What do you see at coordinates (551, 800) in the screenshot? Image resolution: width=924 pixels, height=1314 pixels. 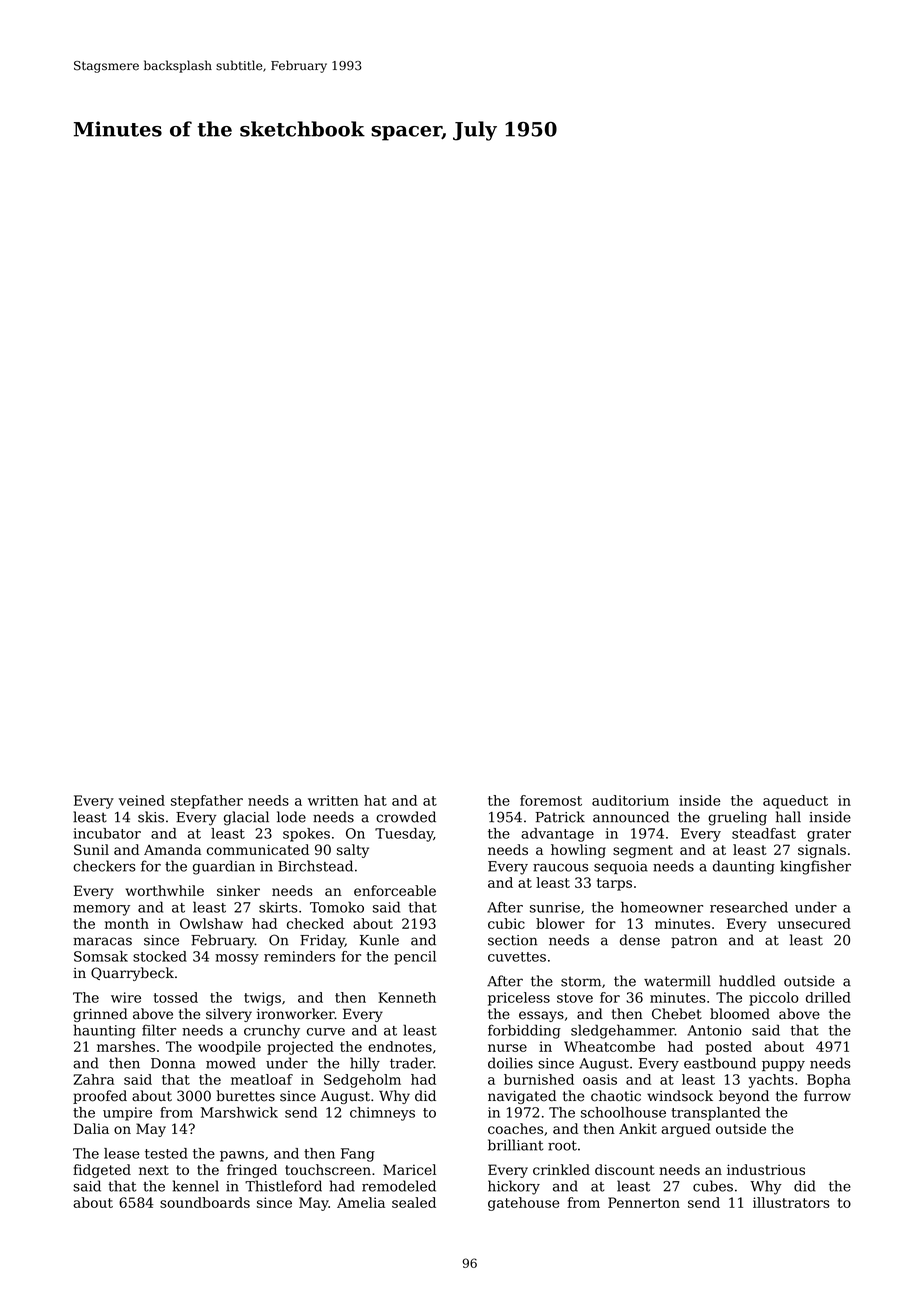 I see `foremost` at bounding box center [551, 800].
